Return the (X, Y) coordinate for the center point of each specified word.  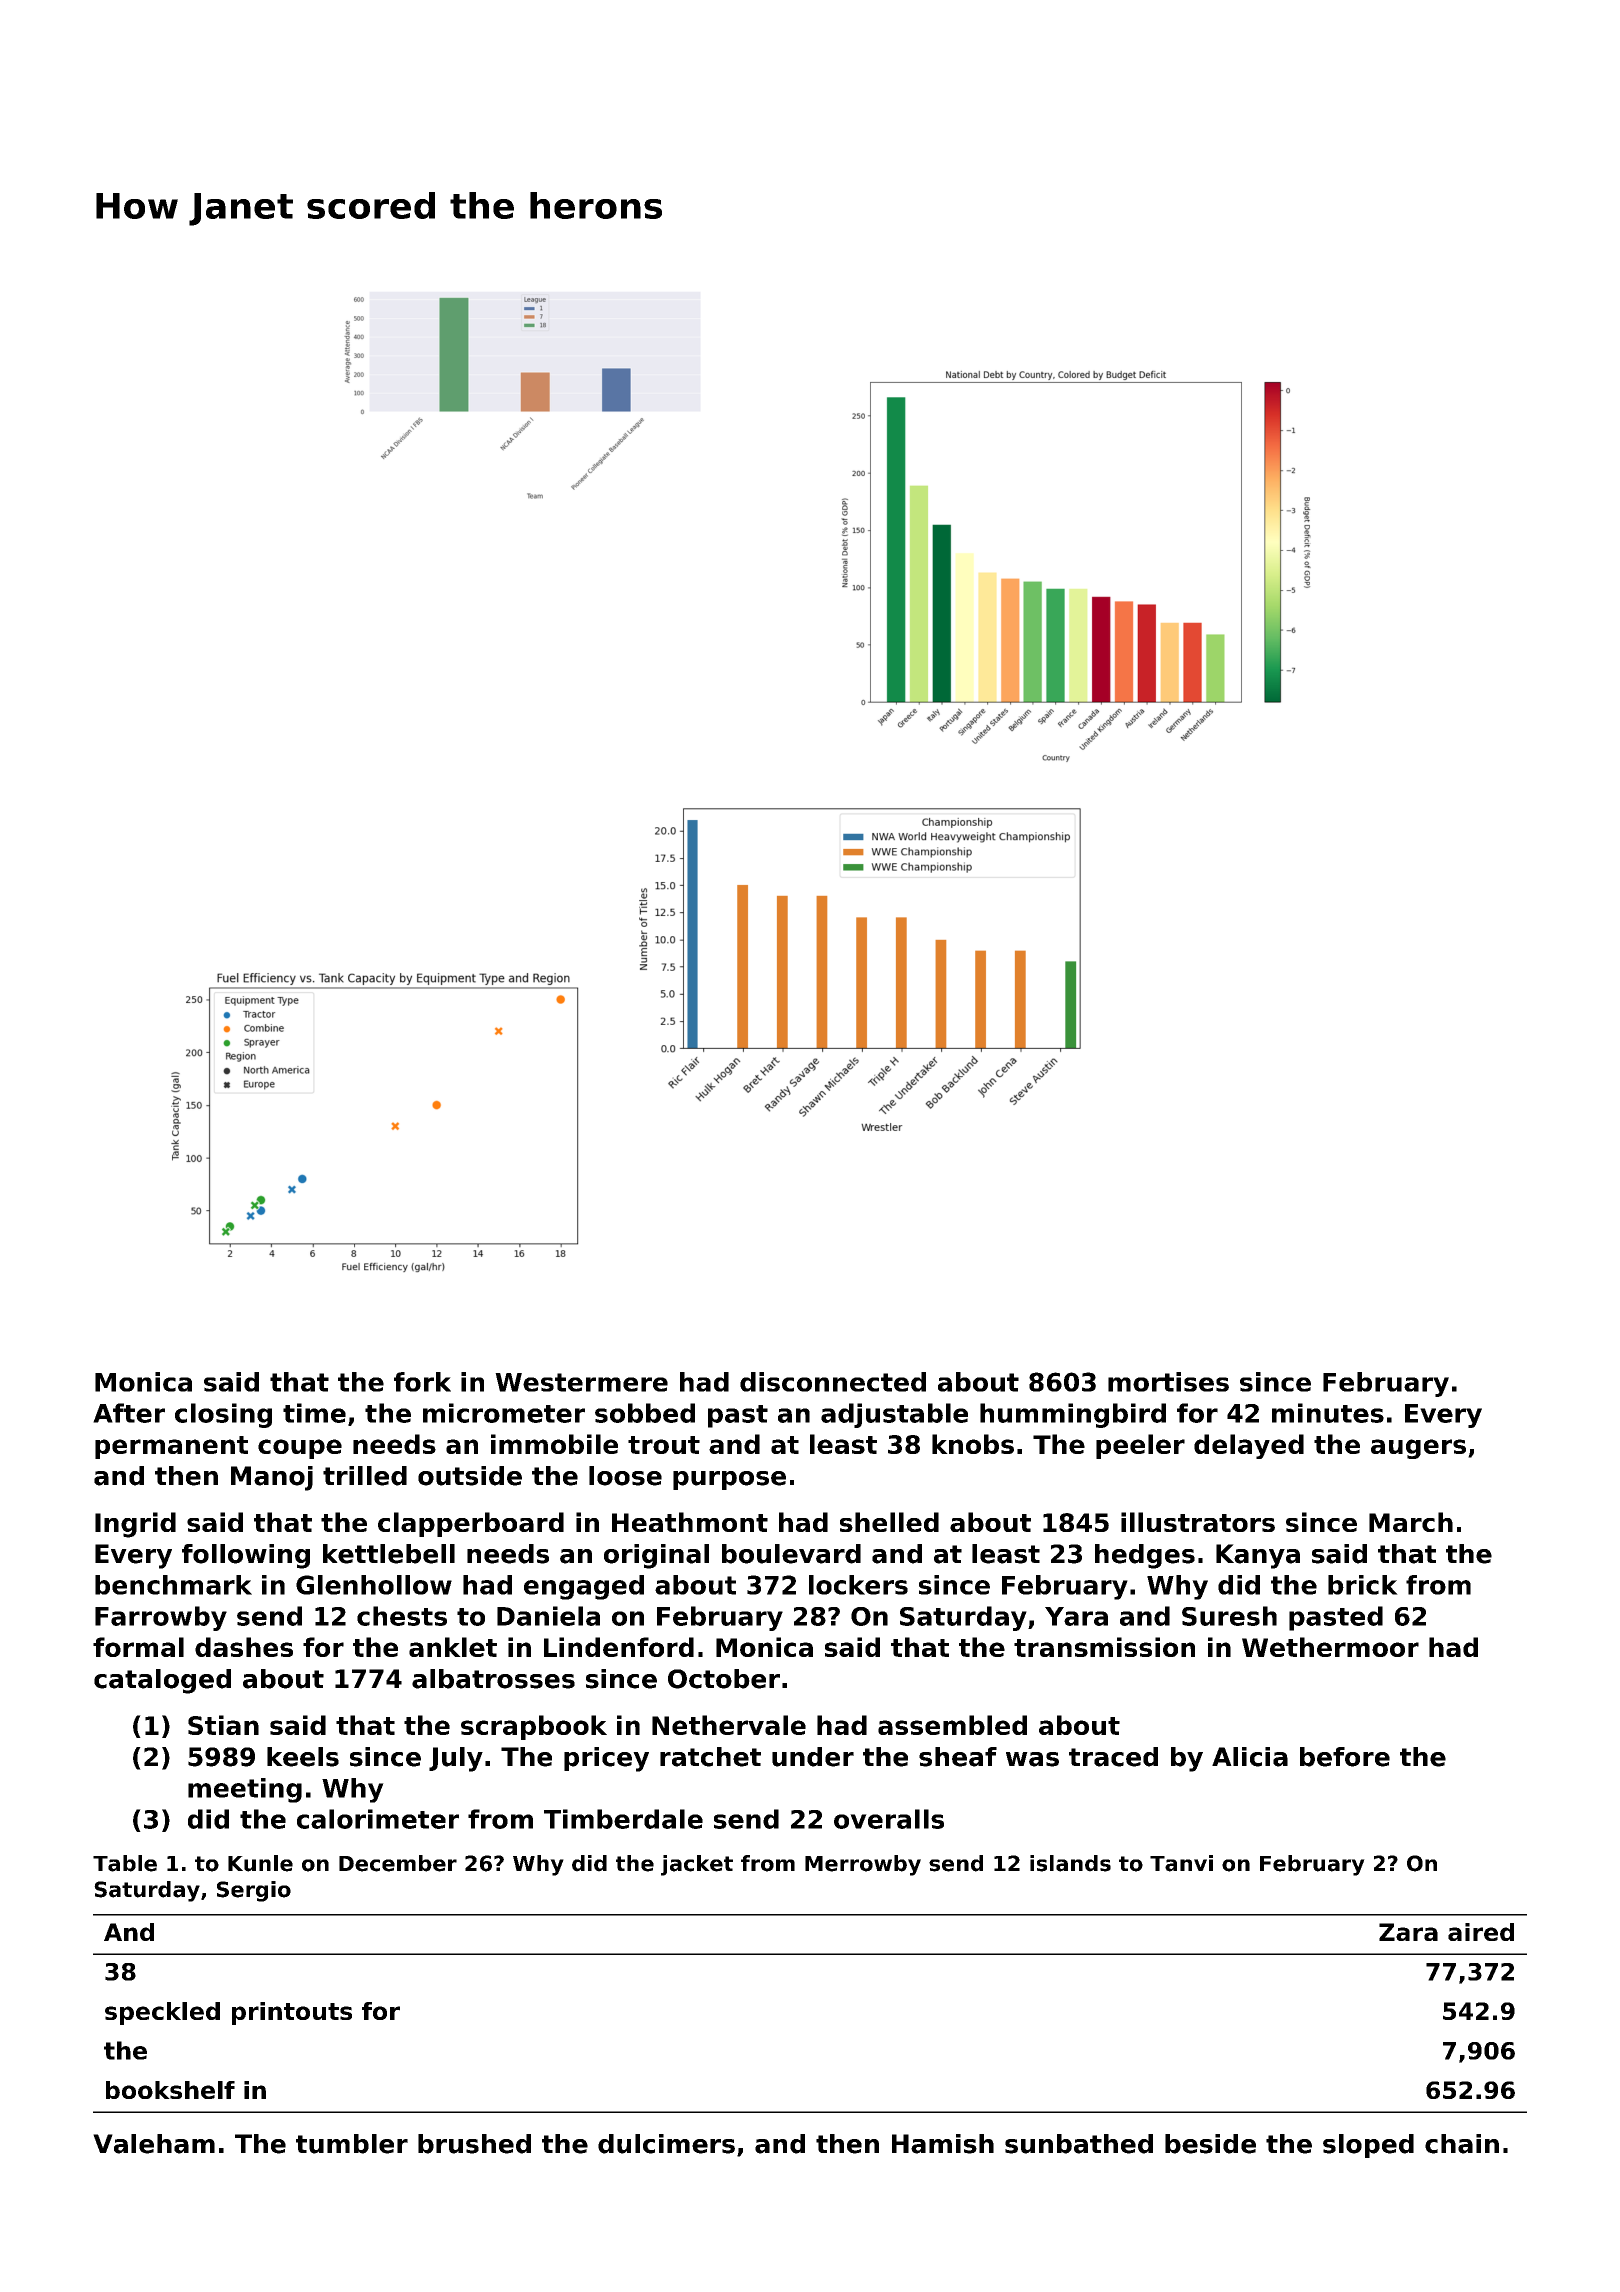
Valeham (154, 2144)
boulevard (791, 1554)
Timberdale (623, 1819)
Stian (223, 1725)
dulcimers (666, 2144)
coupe (300, 1449)
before (1345, 1757)
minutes (1328, 1413)
